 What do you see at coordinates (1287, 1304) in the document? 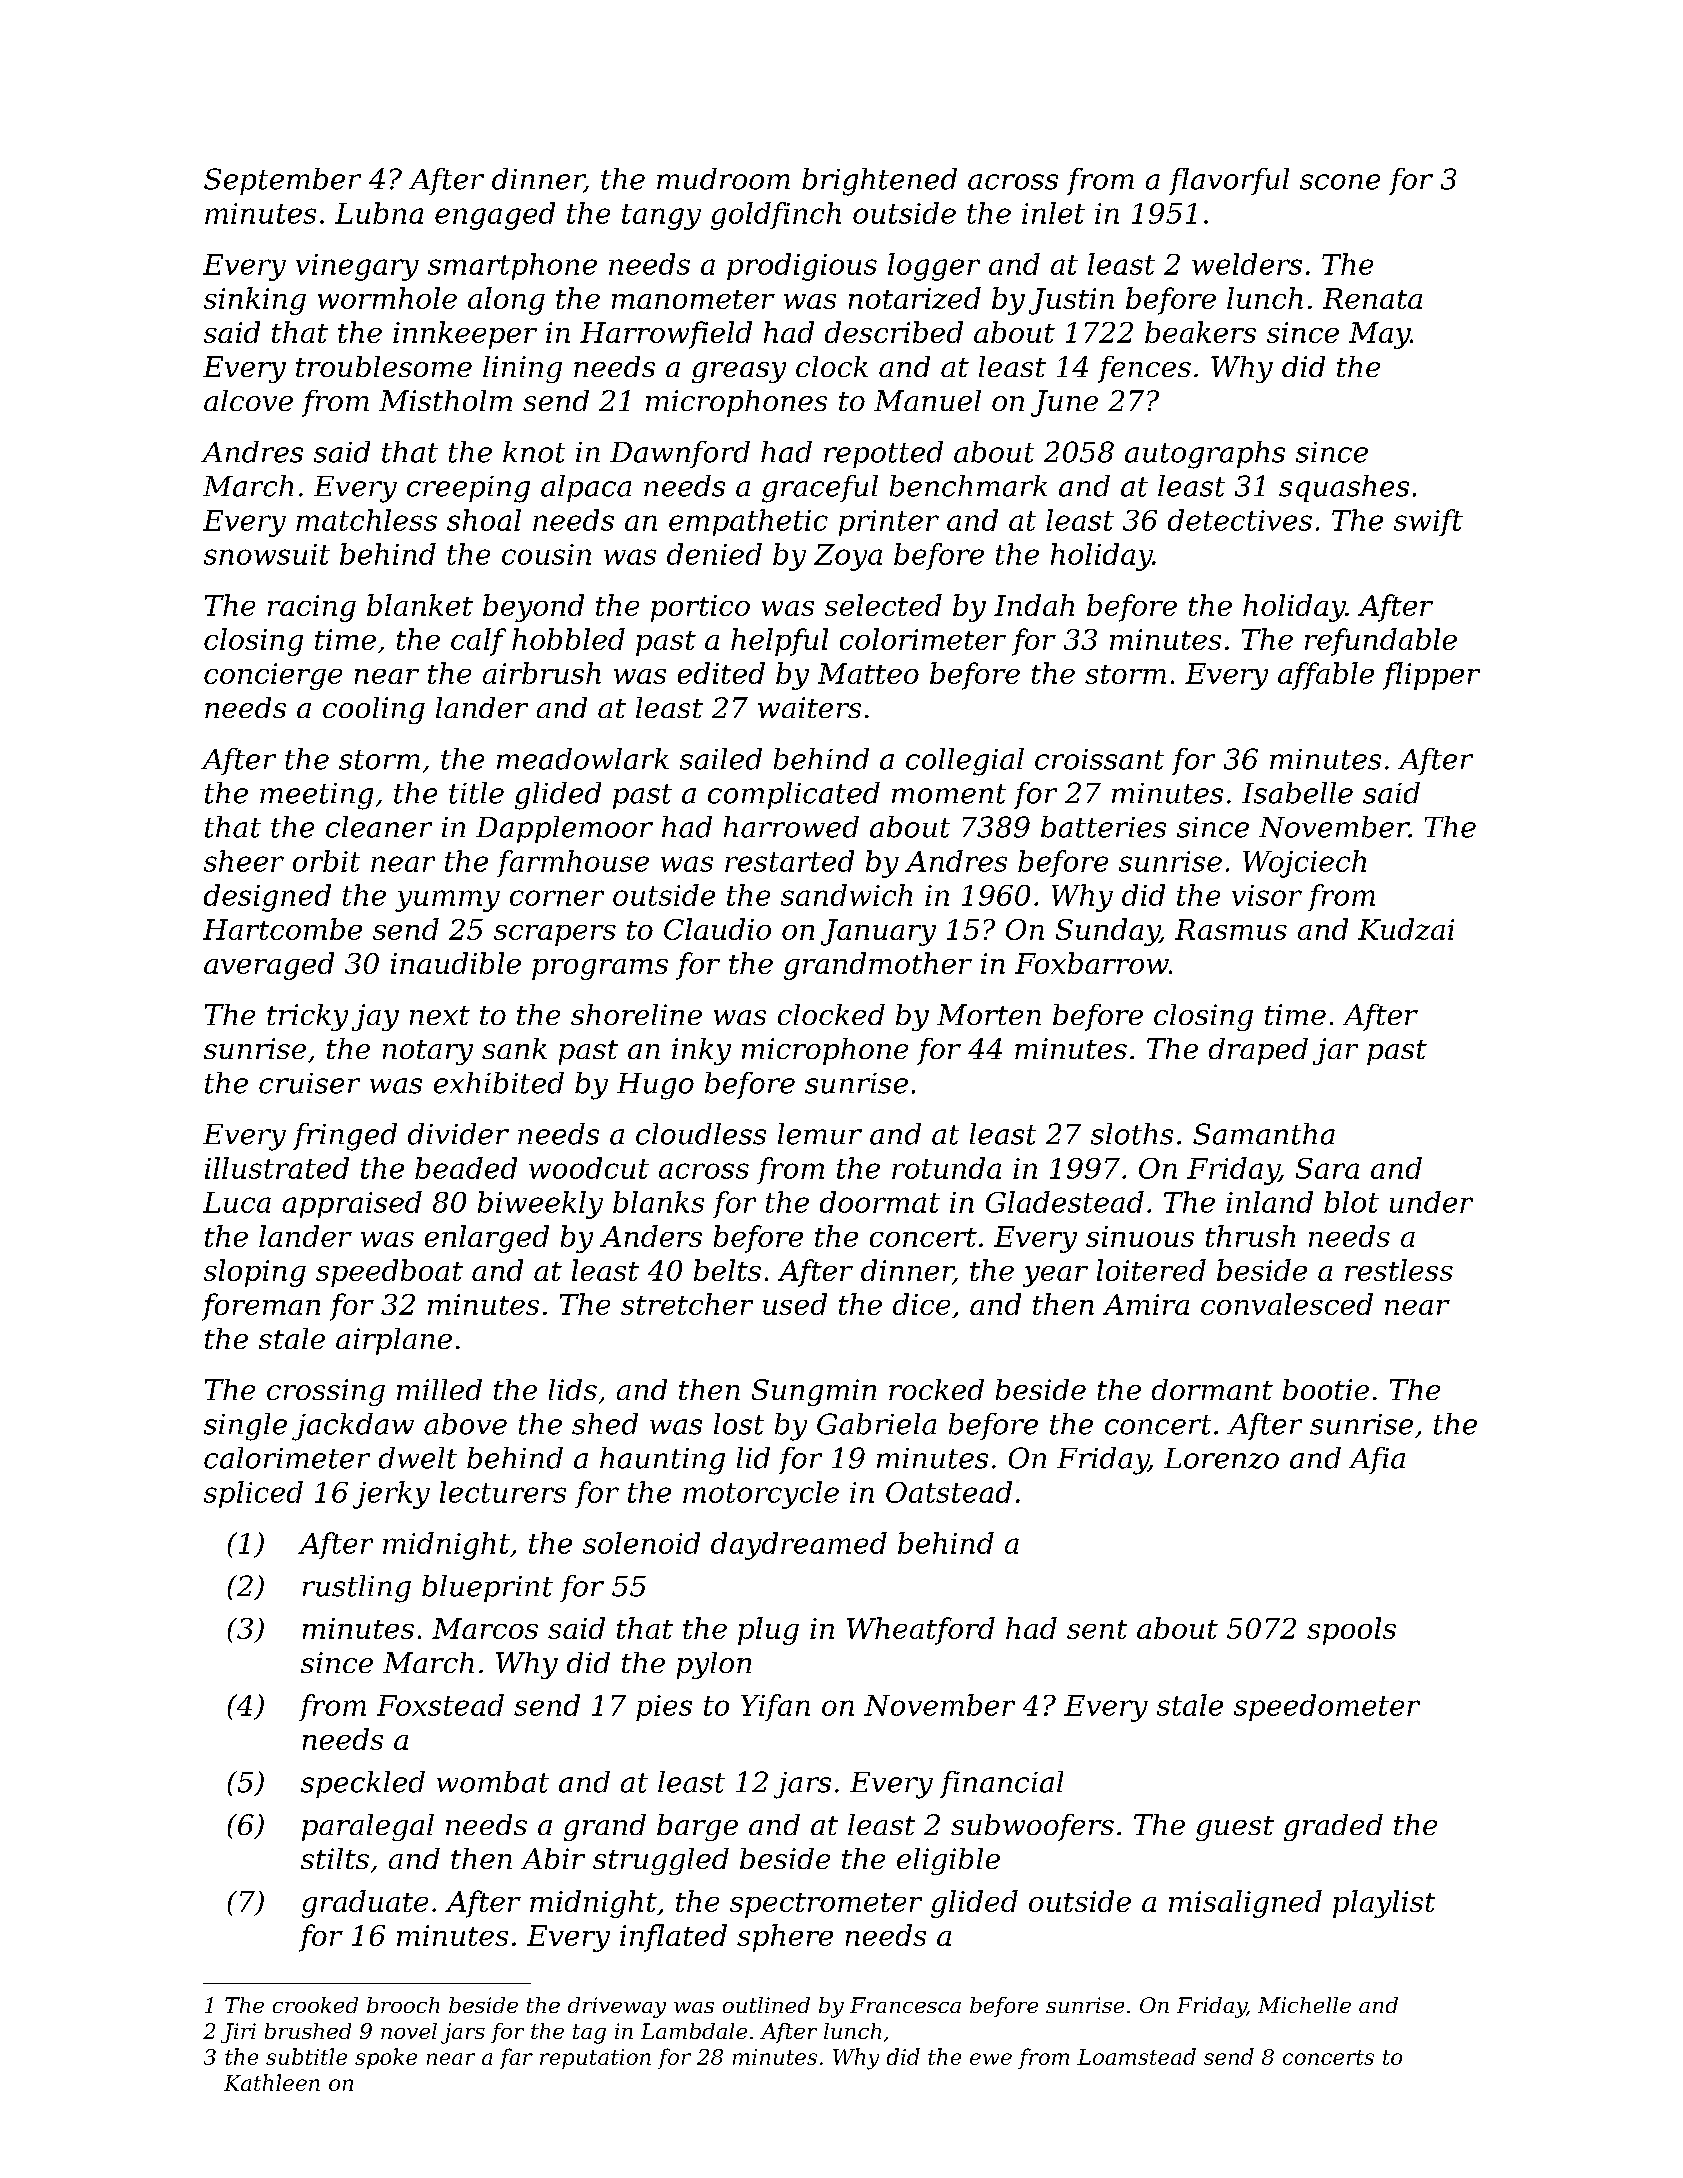
I see `convalesced` at bounding box center [1287, 1304].
